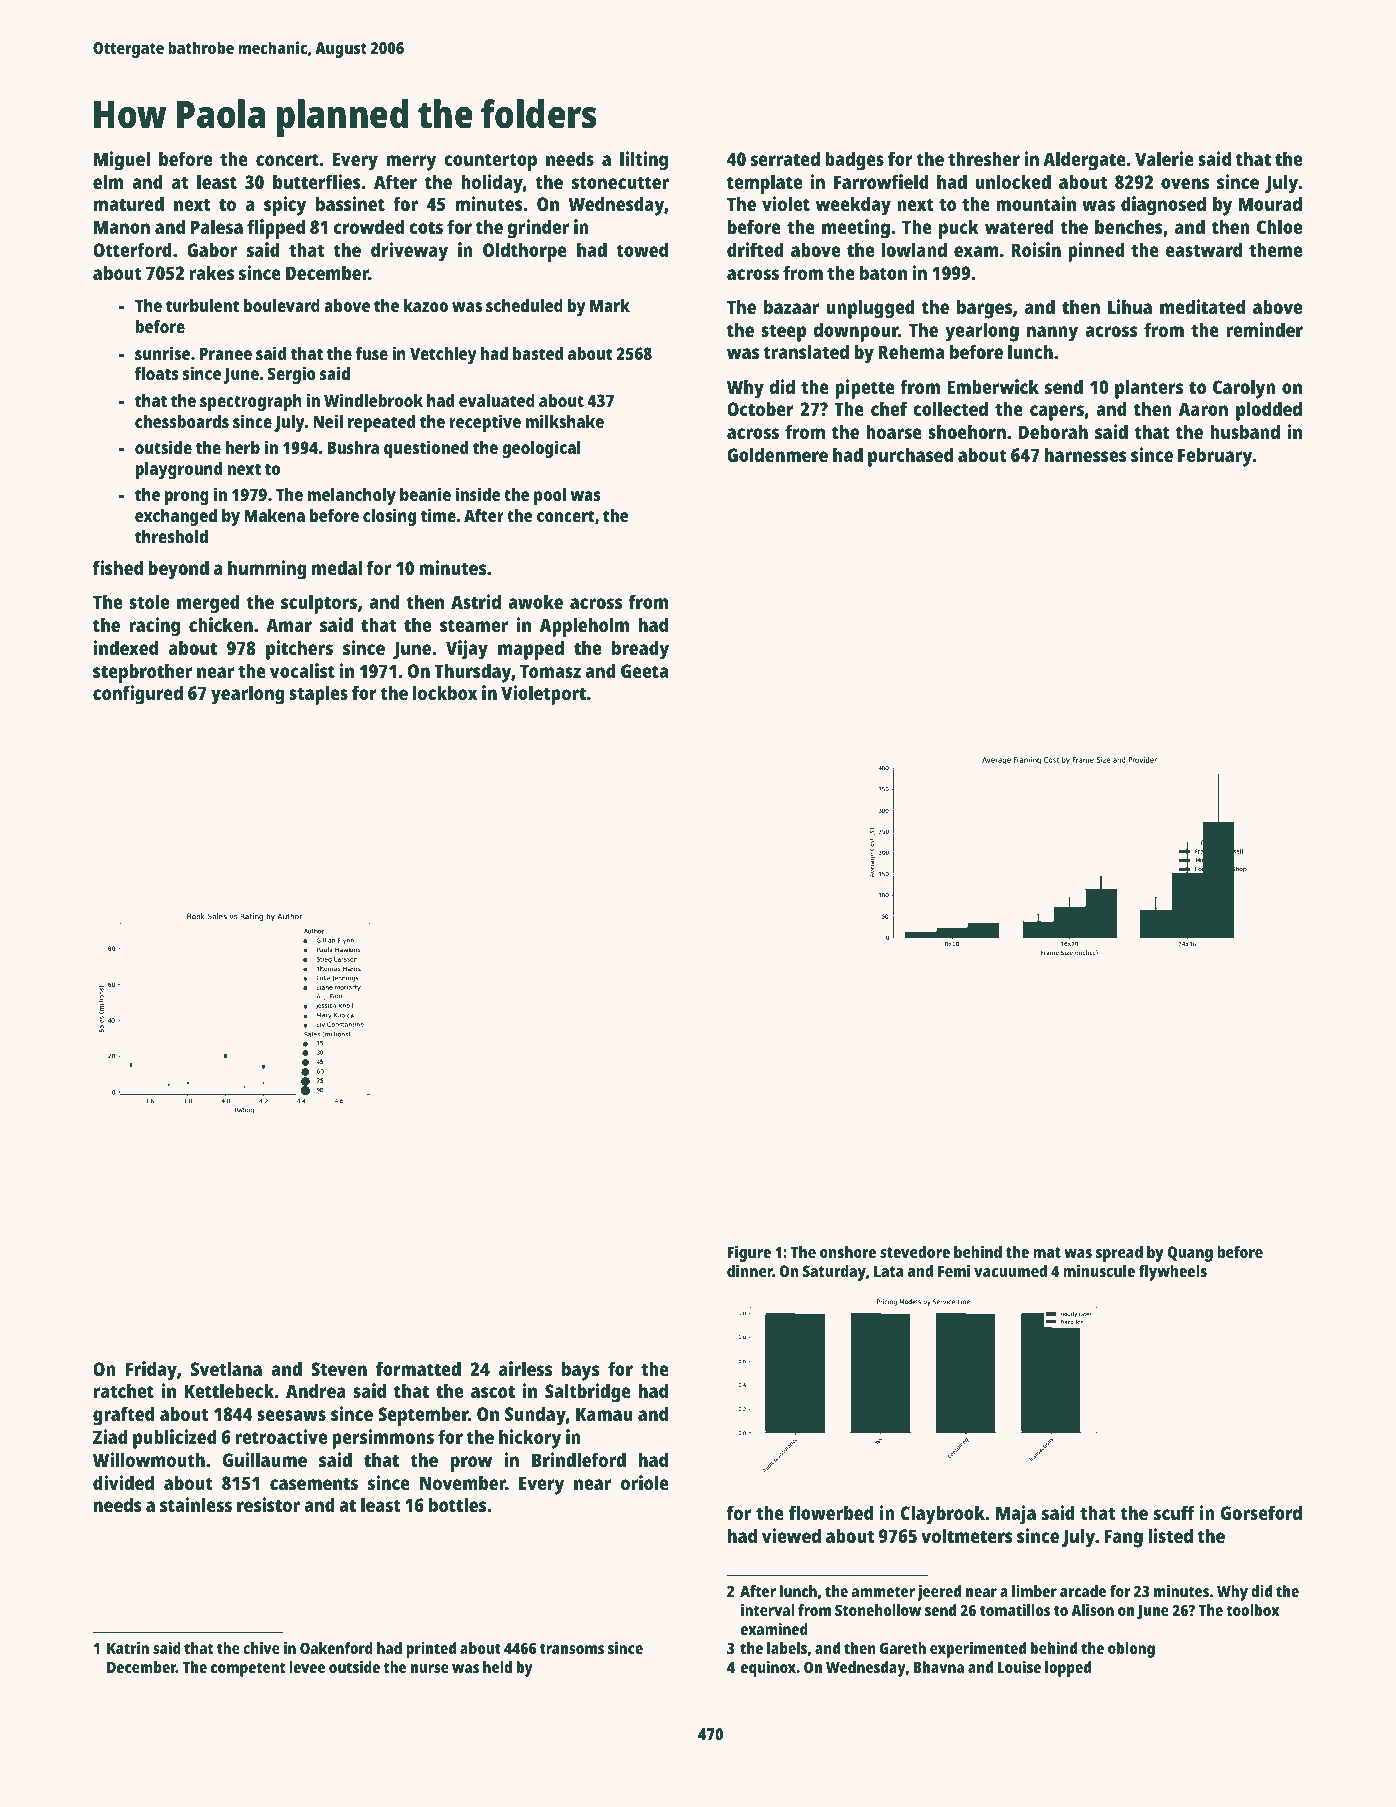 This image has width=1396, height=1807. I want to click on boulevard, so click(282, 305).
